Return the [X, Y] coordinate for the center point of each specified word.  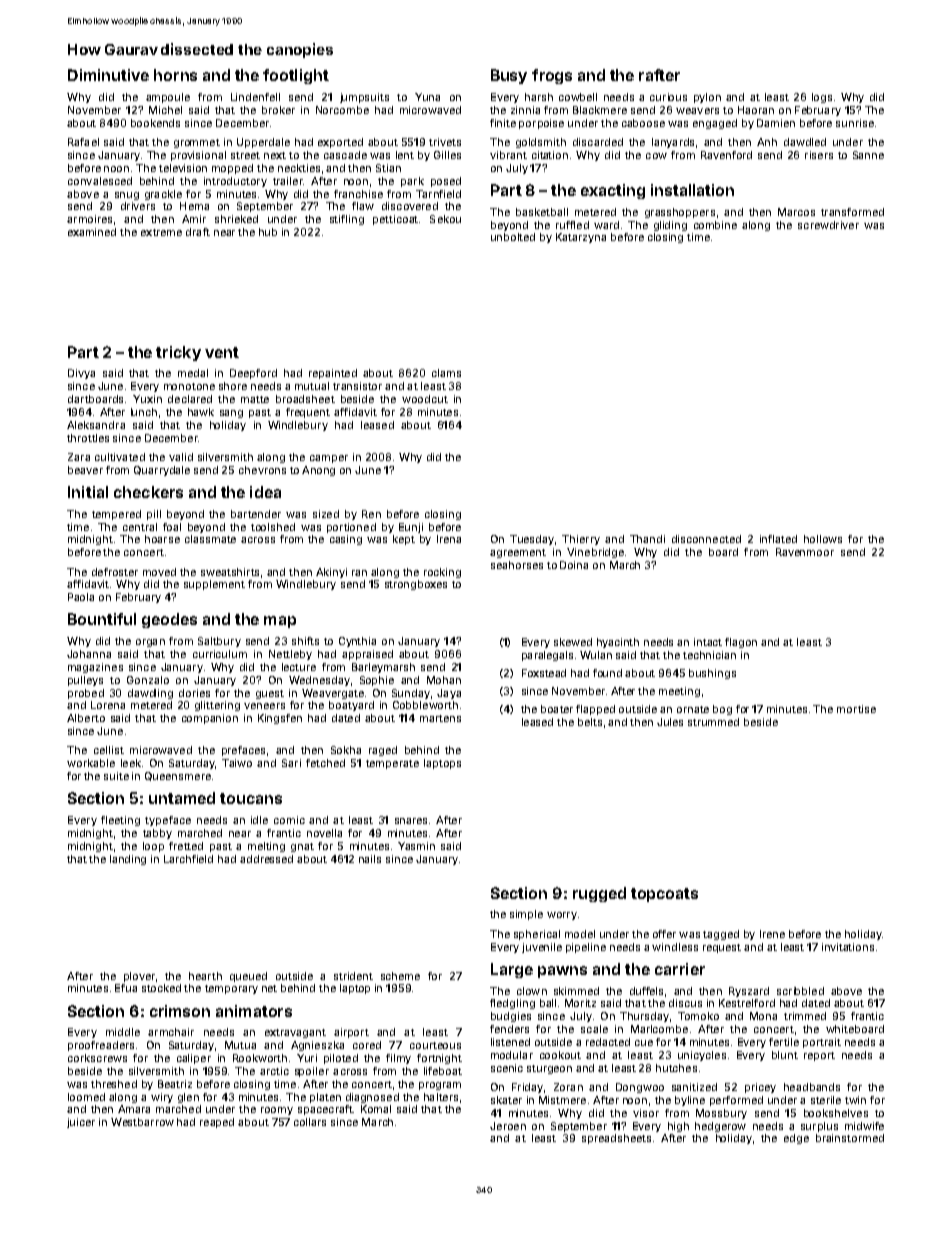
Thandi [647, 539]
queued [248, 977]
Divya [81, 374]
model [580, 934]
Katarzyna [581, 238]
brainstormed [850, 1138]
